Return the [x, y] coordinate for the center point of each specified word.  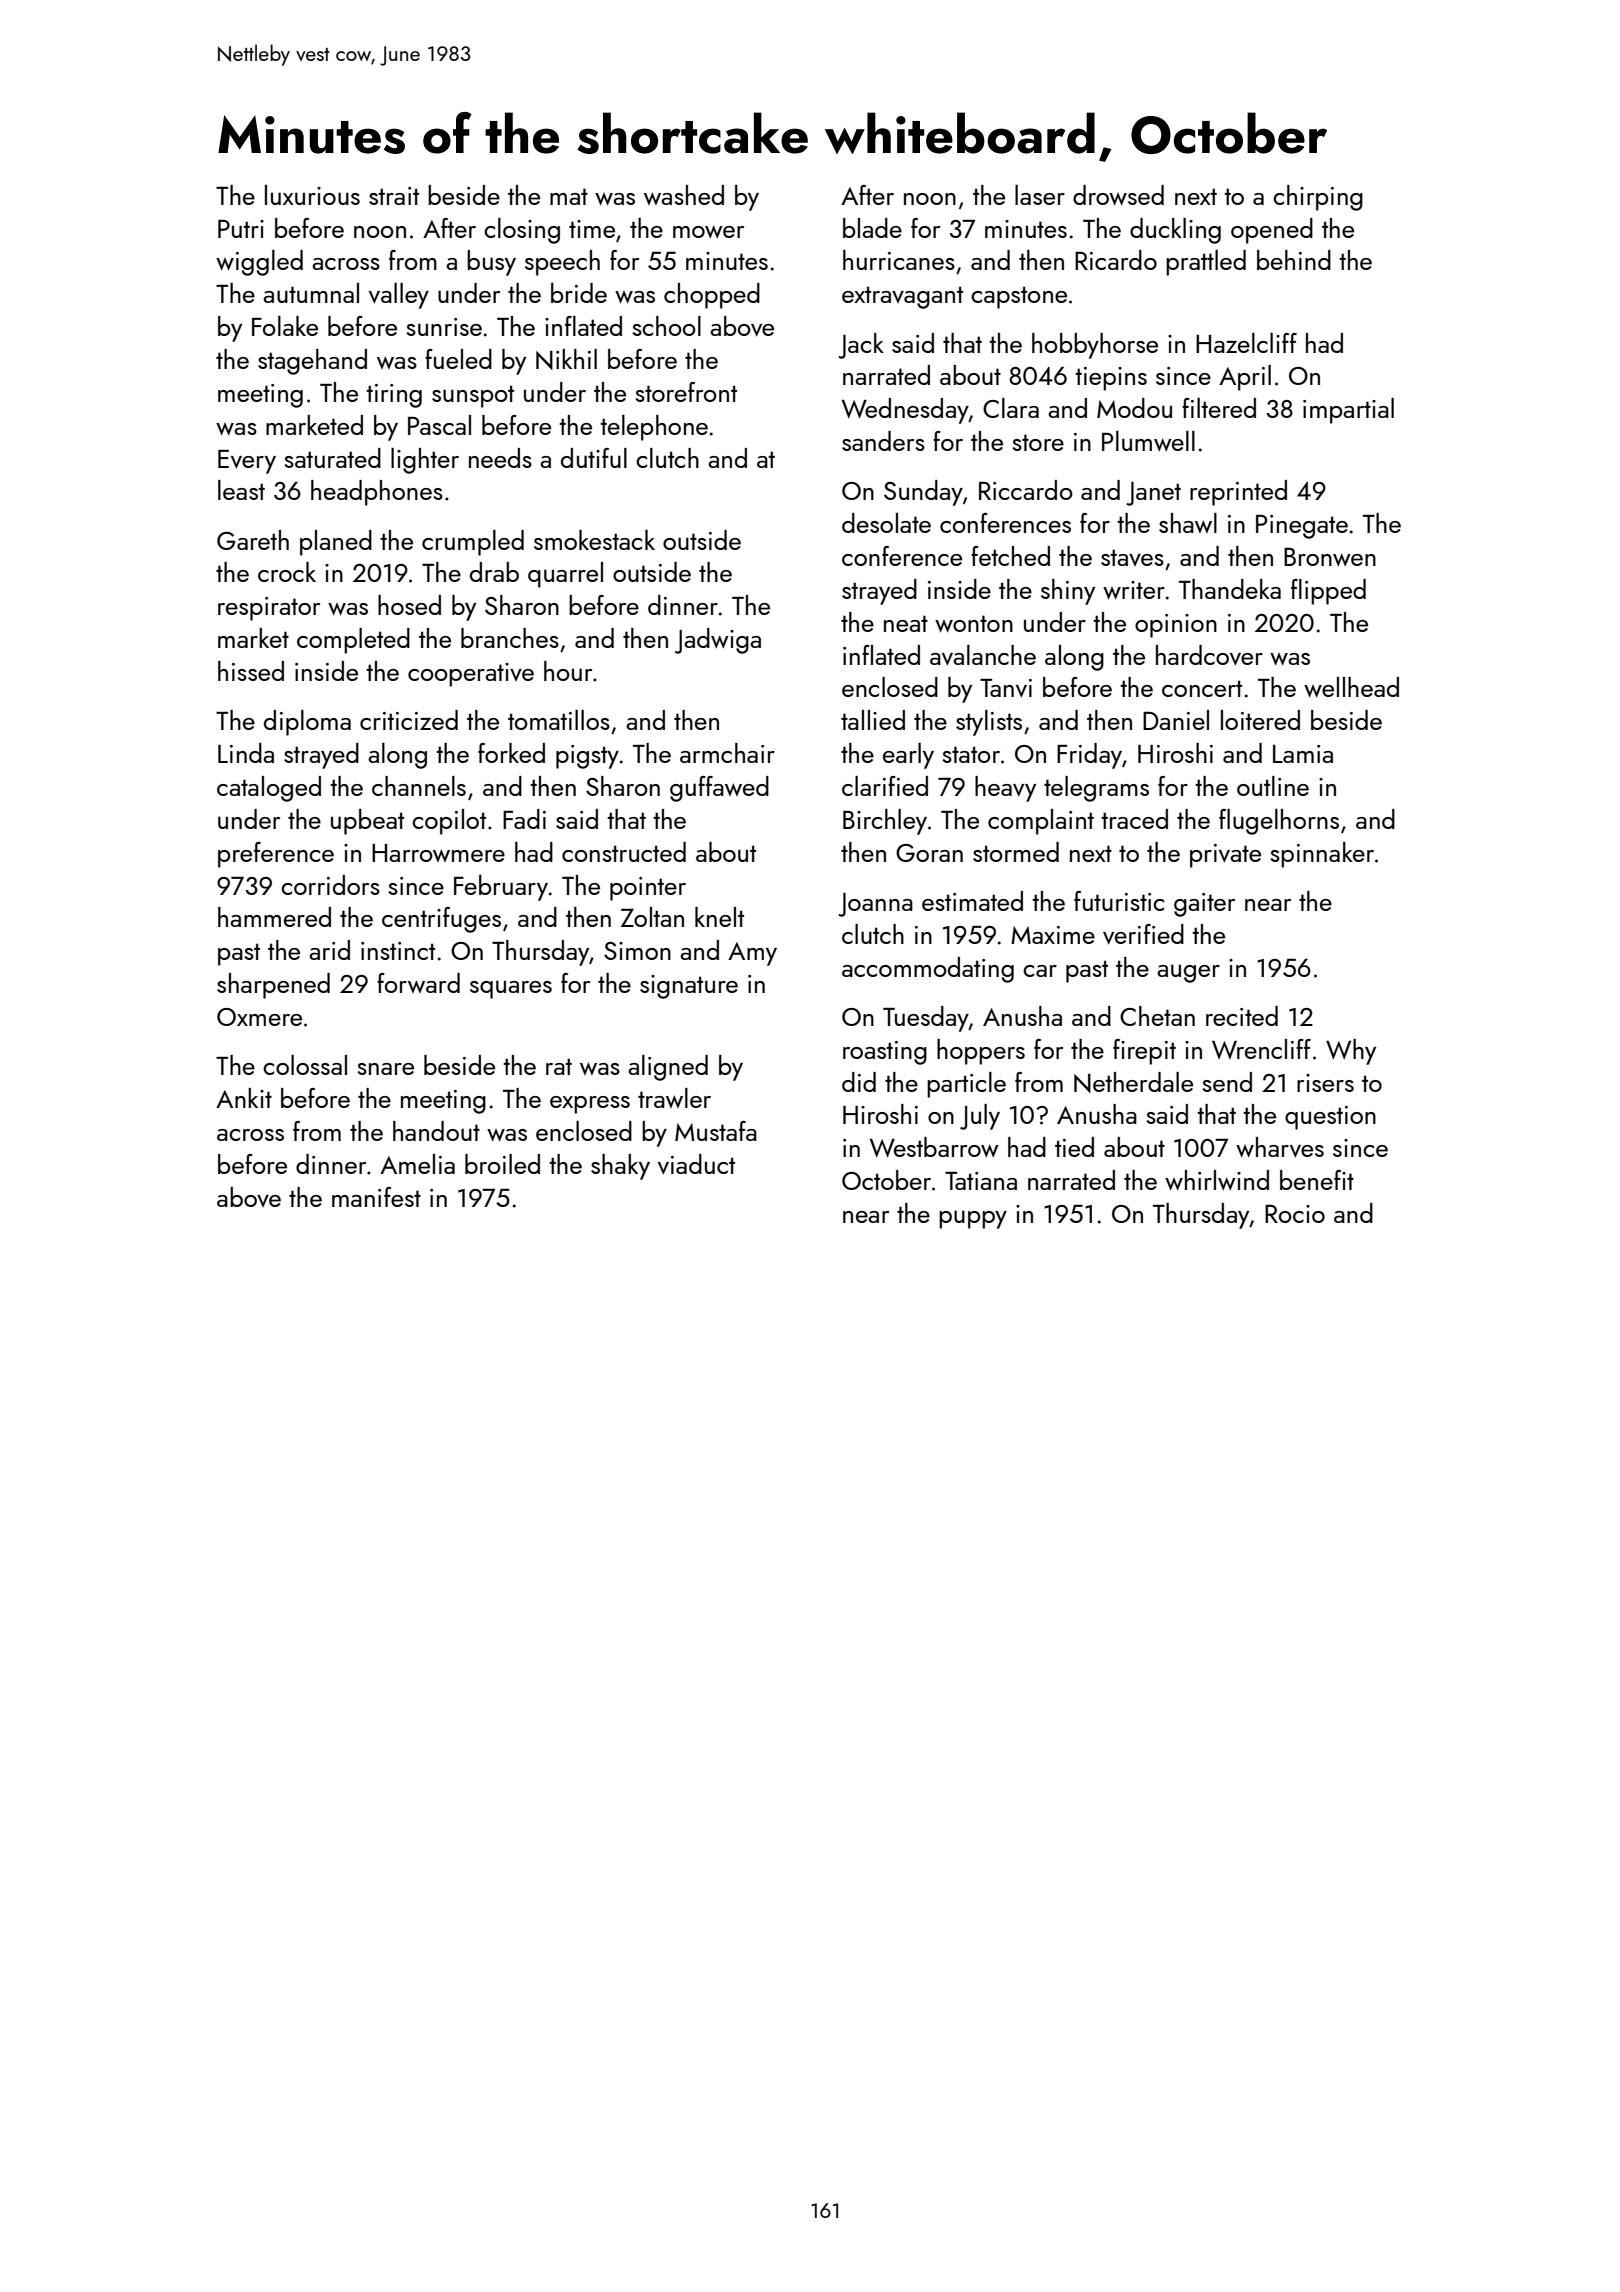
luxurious [312, 195]
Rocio [1295, 1214]
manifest [376, 1197]
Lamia [1303, 754]
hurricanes [899, 260]
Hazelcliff [1246, 343]
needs [500, 458]
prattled [1206, 263]
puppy [973, 1219]
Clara [1011, 408]
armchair [727, 753]
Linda [246, 753]
